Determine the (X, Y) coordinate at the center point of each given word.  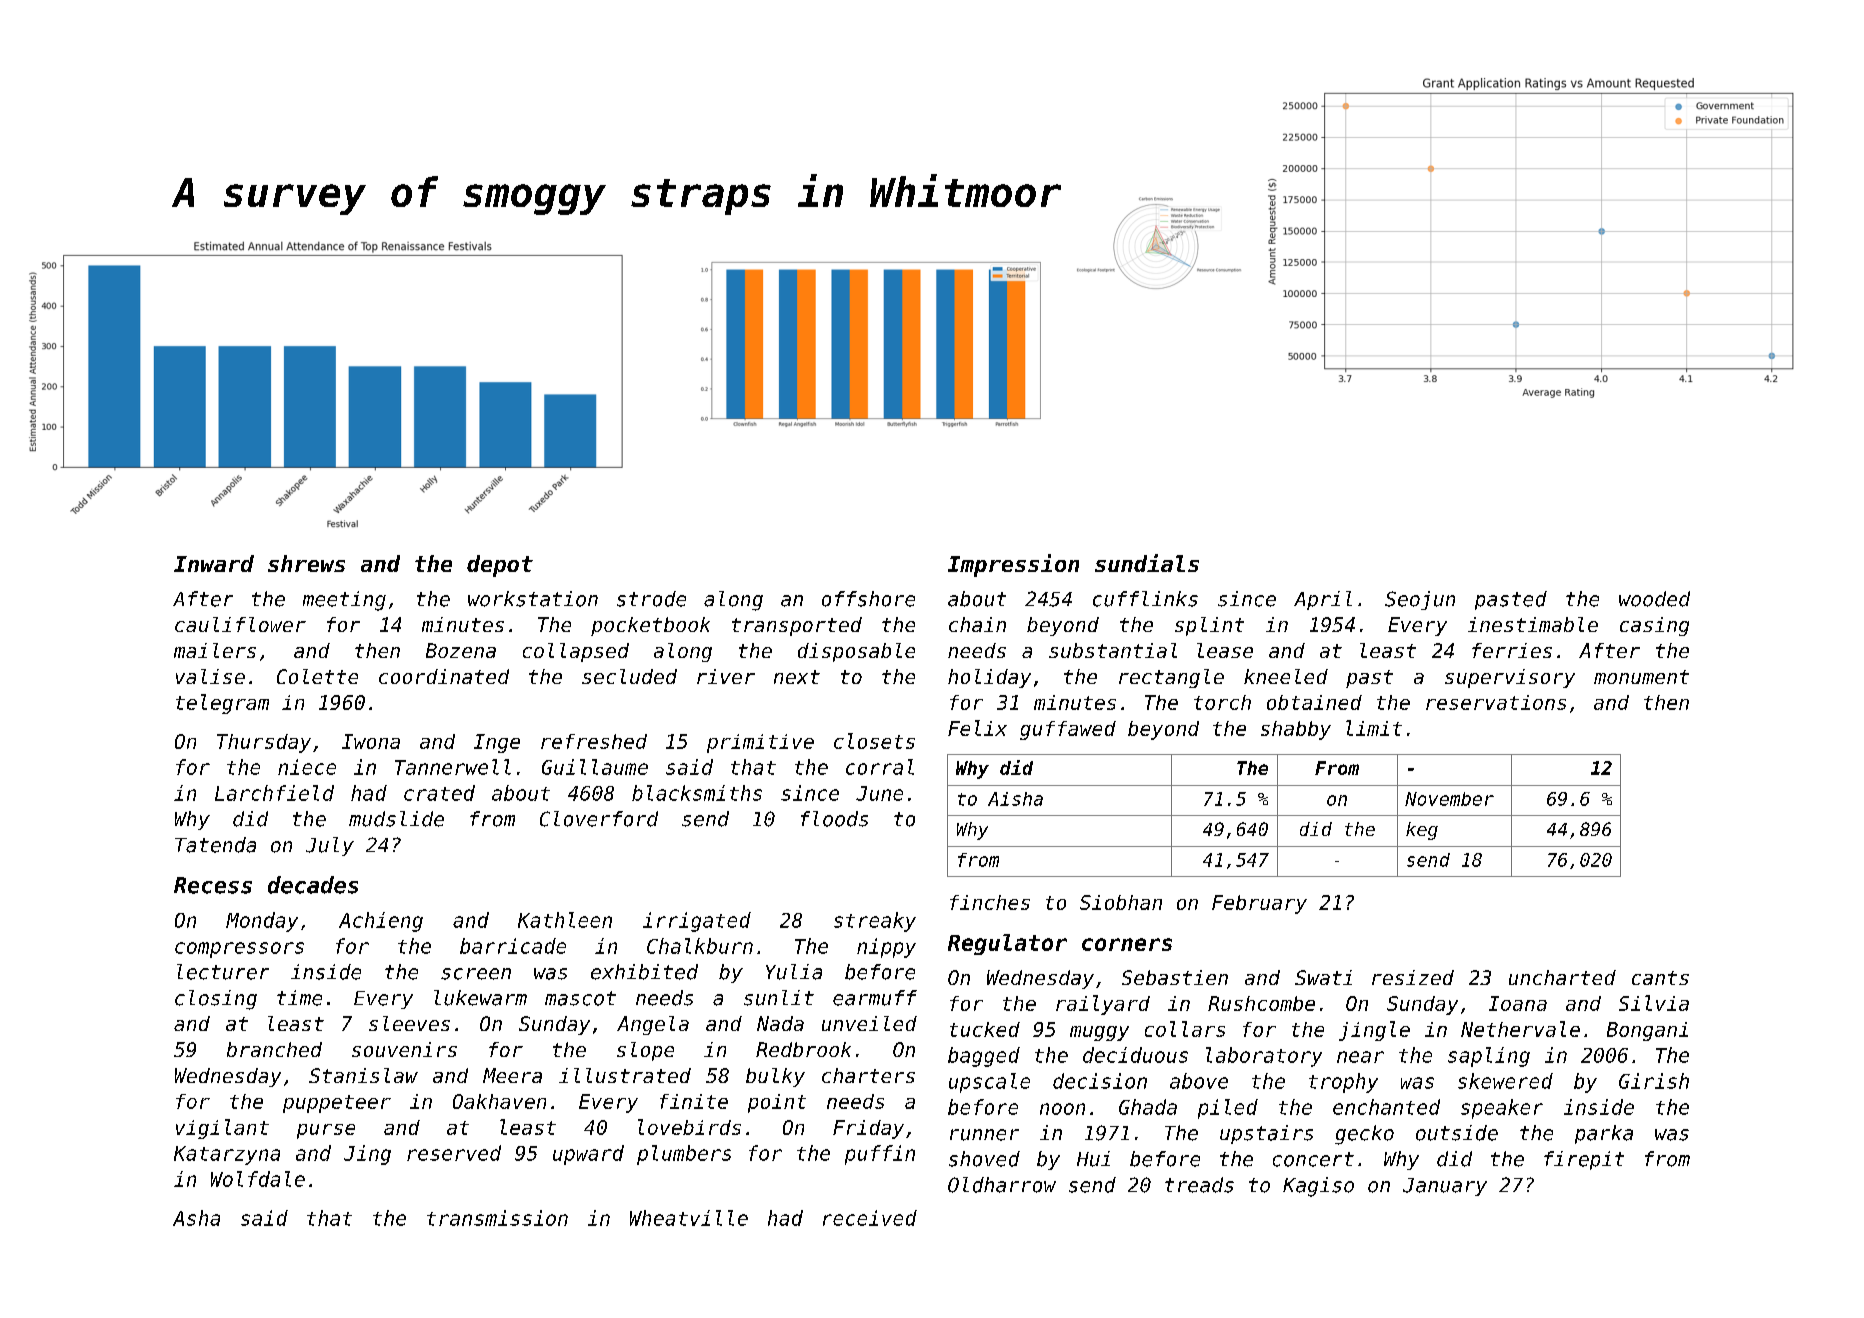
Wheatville (689, 1218)
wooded (1654, 599)
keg (1422, 831)
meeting (344, 601)
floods (834, 819)
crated (439, 793)
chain (977, 624)
